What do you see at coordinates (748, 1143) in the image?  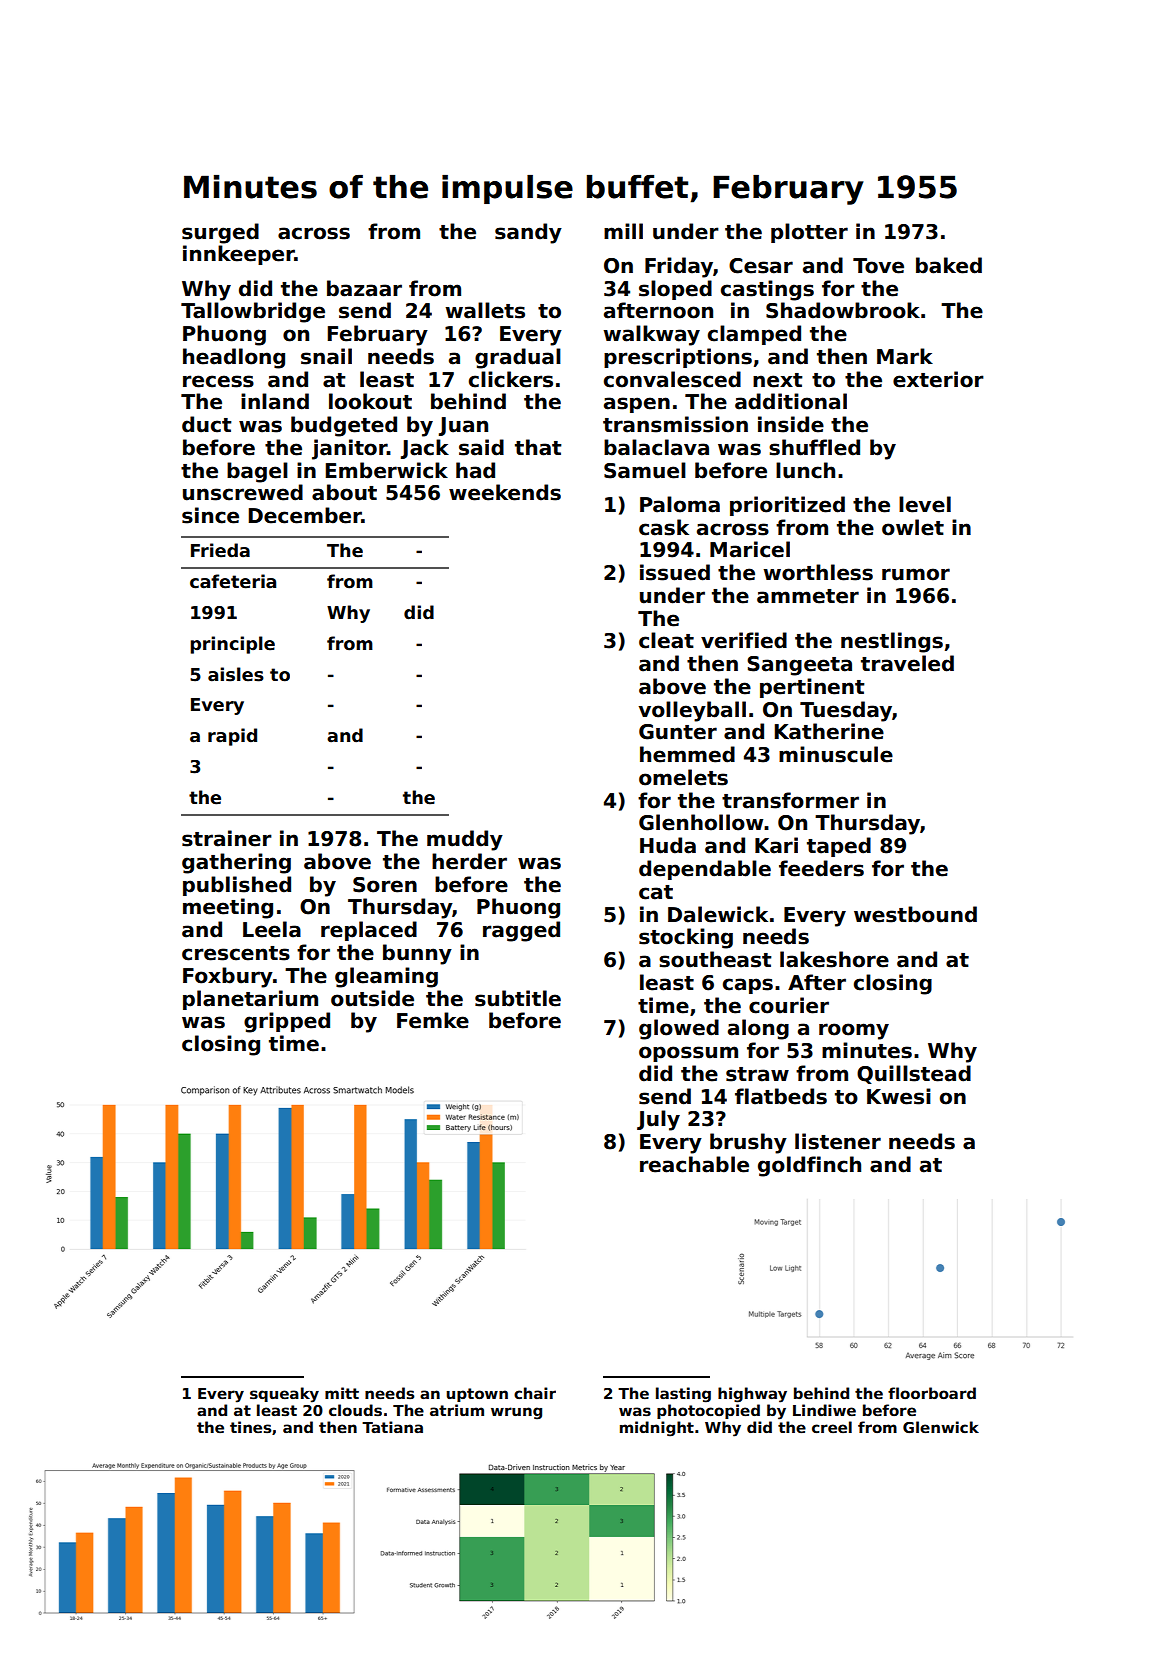 I see `brushy` at bounding box center [748, 1143].
